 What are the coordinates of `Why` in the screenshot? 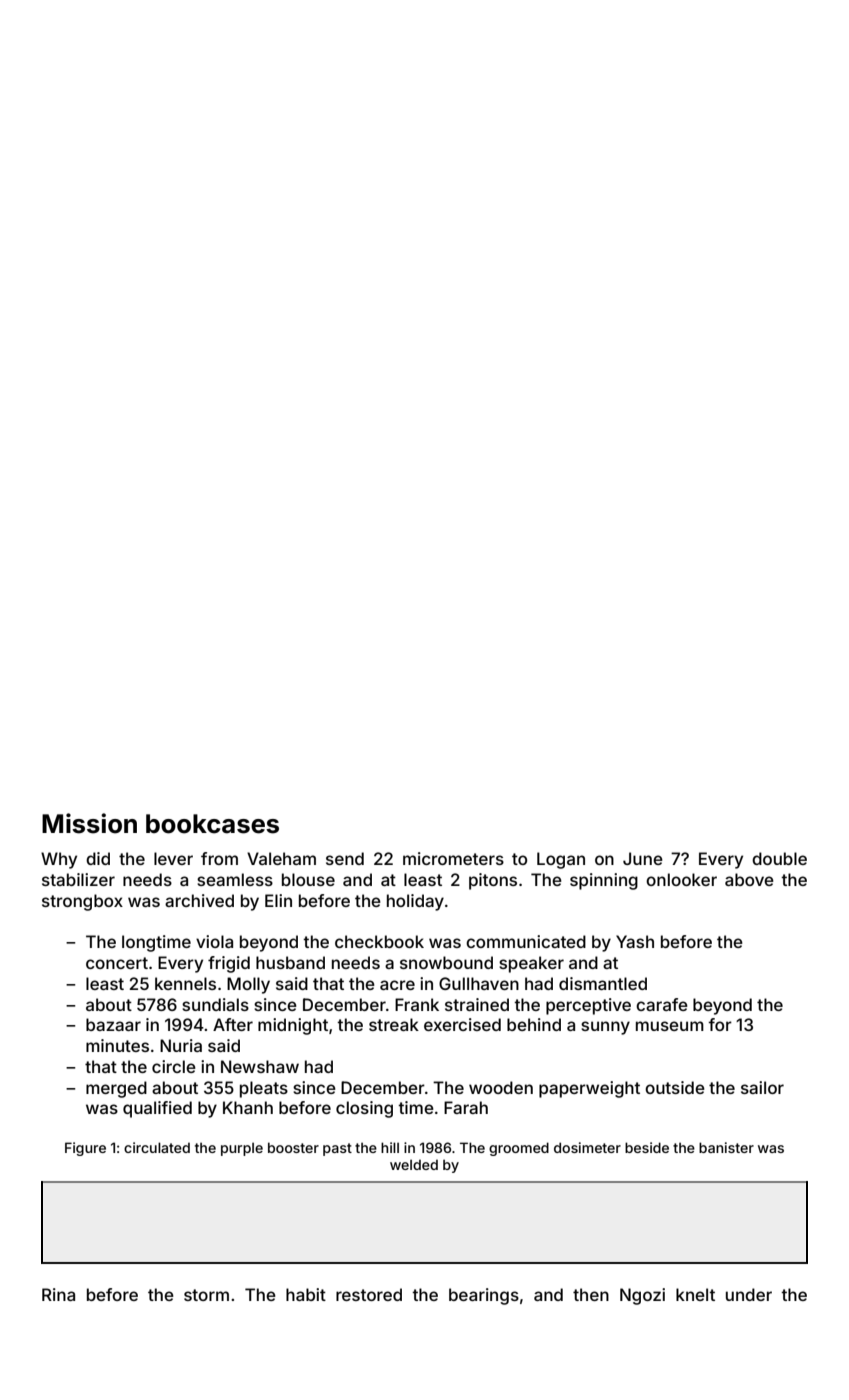 It's located at (59, 860).
